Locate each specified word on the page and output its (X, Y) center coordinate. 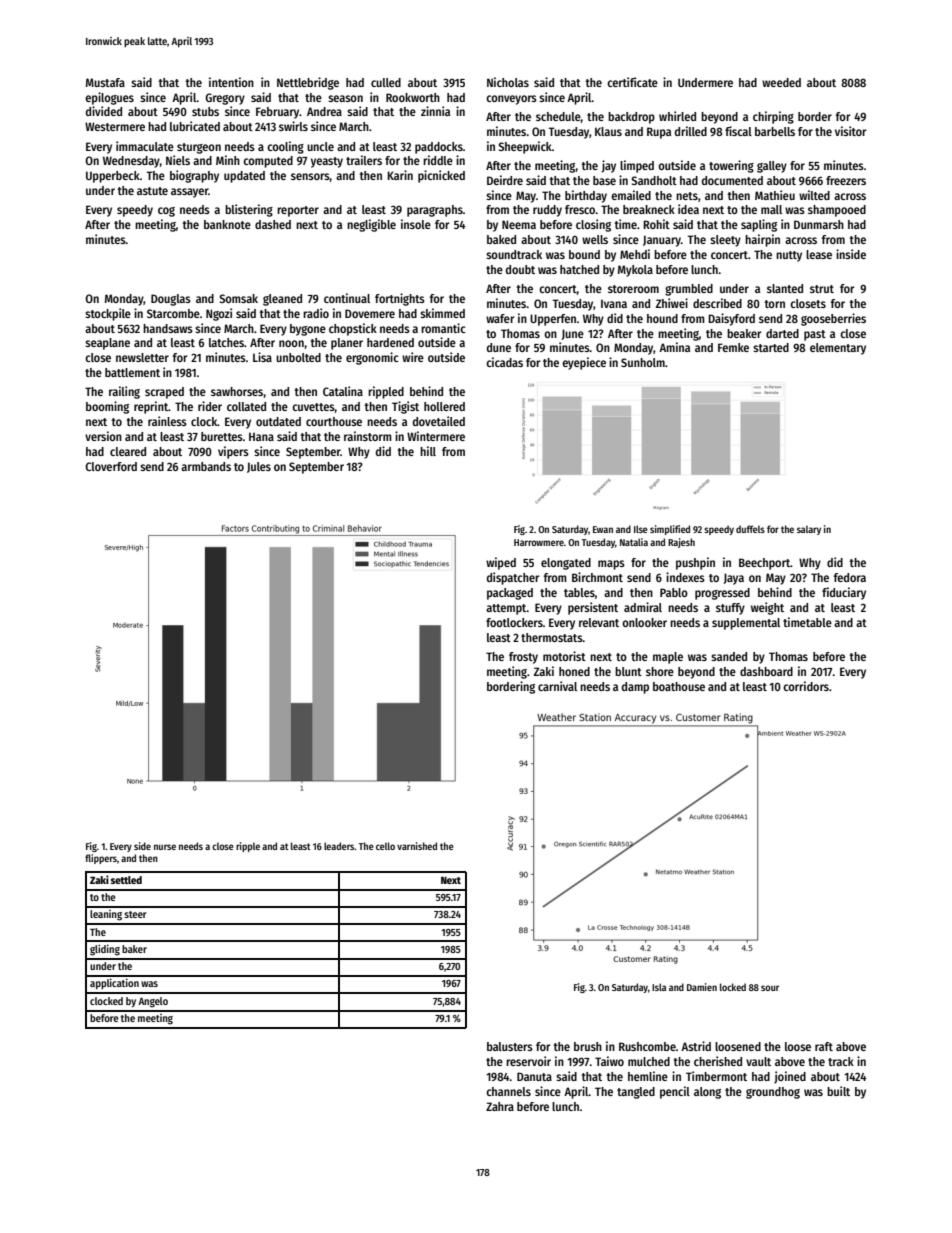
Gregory (225, 99)
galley (772, 167)
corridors (806, 686)
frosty (523, 658)
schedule (558, 116)
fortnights (400, 299)
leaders (339, 846)
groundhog (773, 1093)
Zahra (500, 1106)
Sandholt (654, 180)
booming (107, 407)
